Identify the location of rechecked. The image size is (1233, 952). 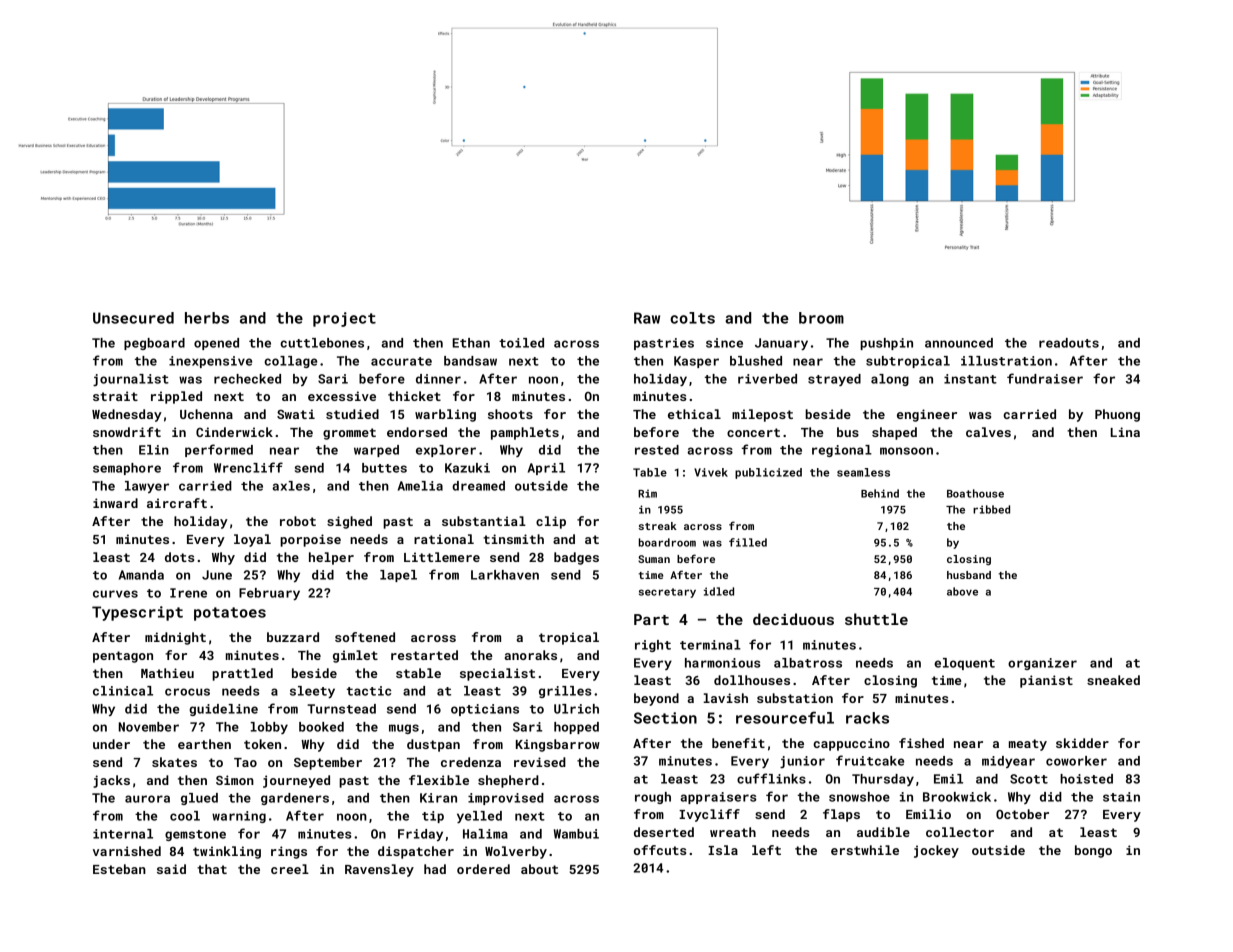
(247, 379).
